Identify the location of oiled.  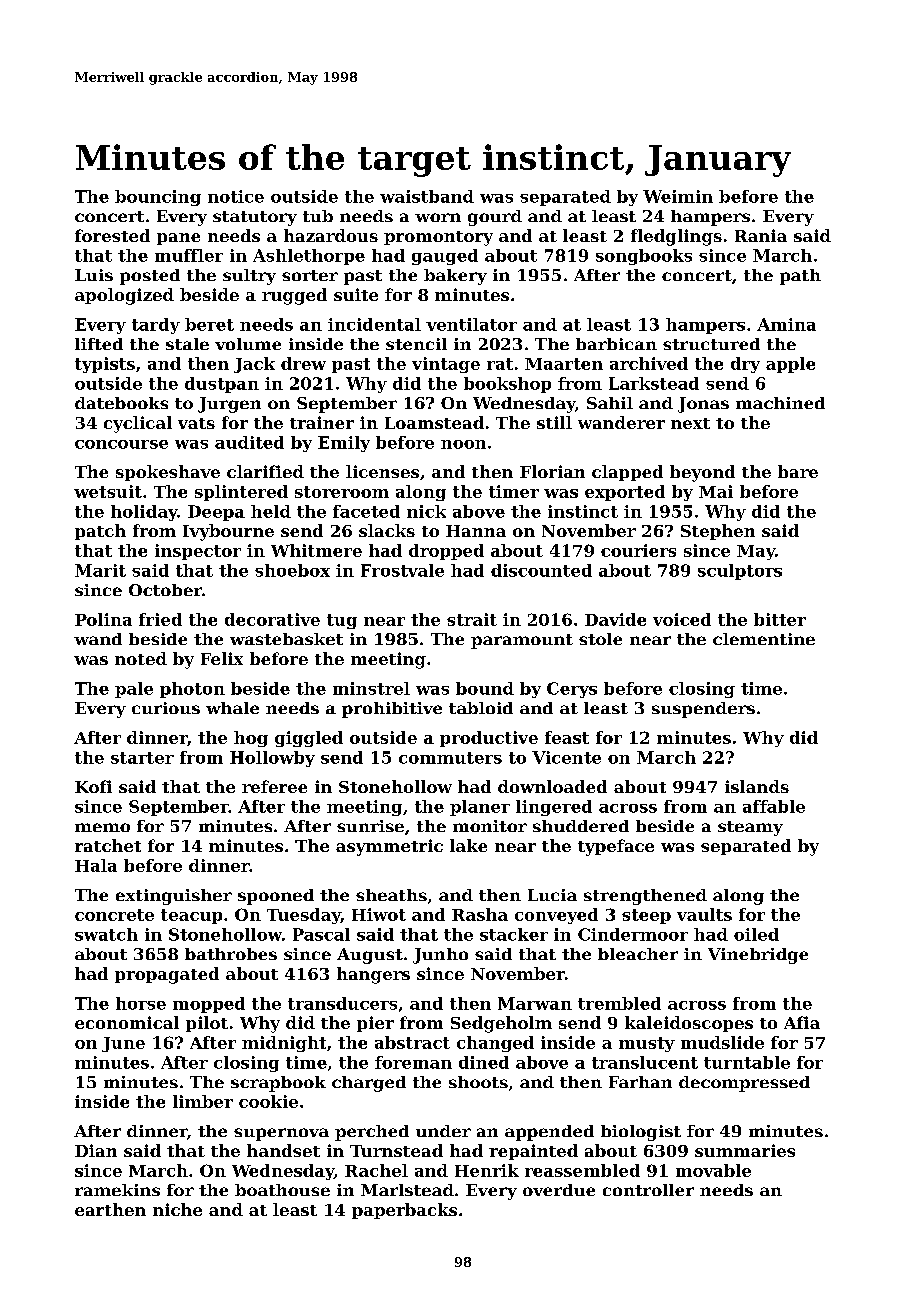
(756, 934).
